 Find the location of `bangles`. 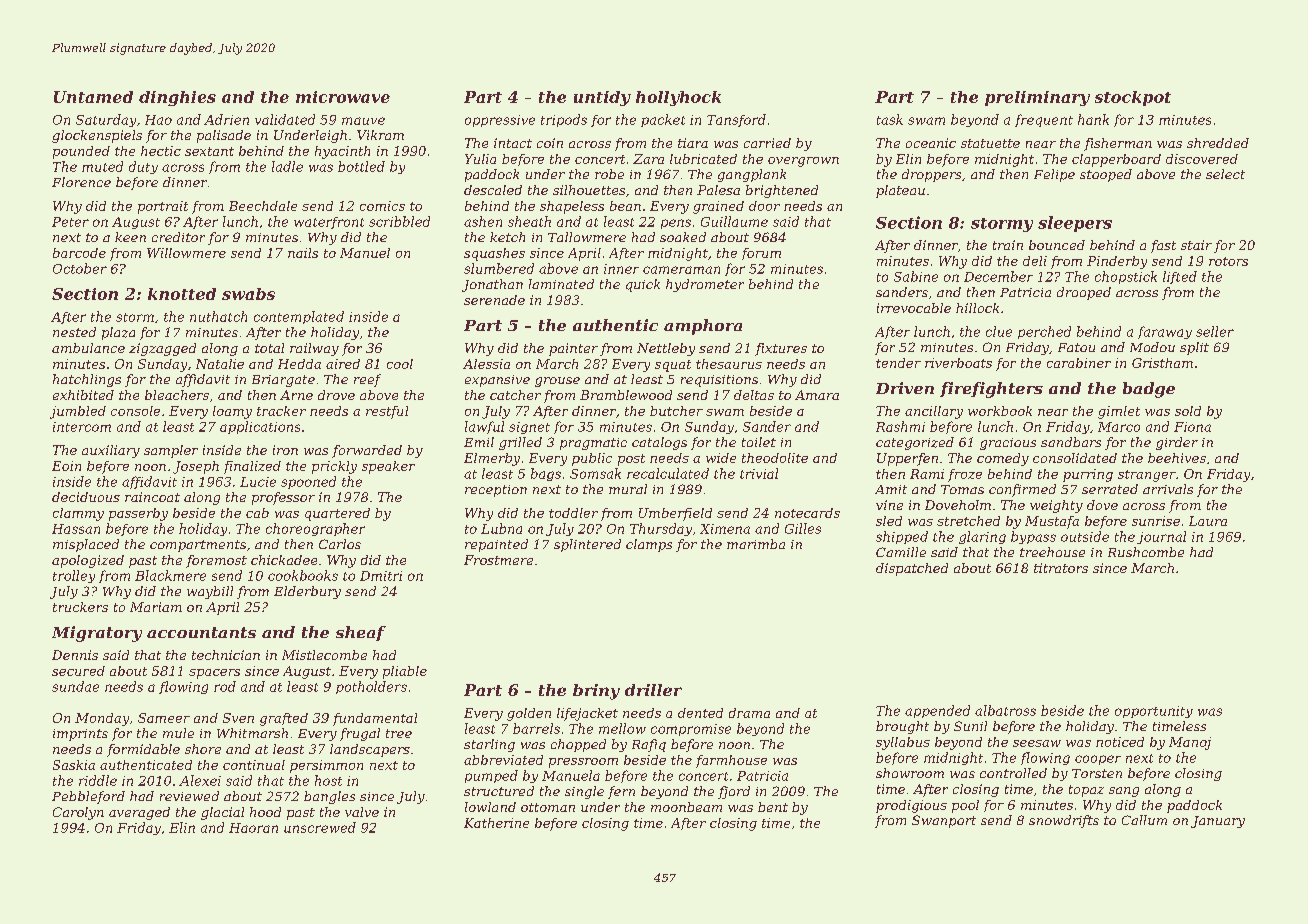

bangles is located at coordinates (329, 797).
